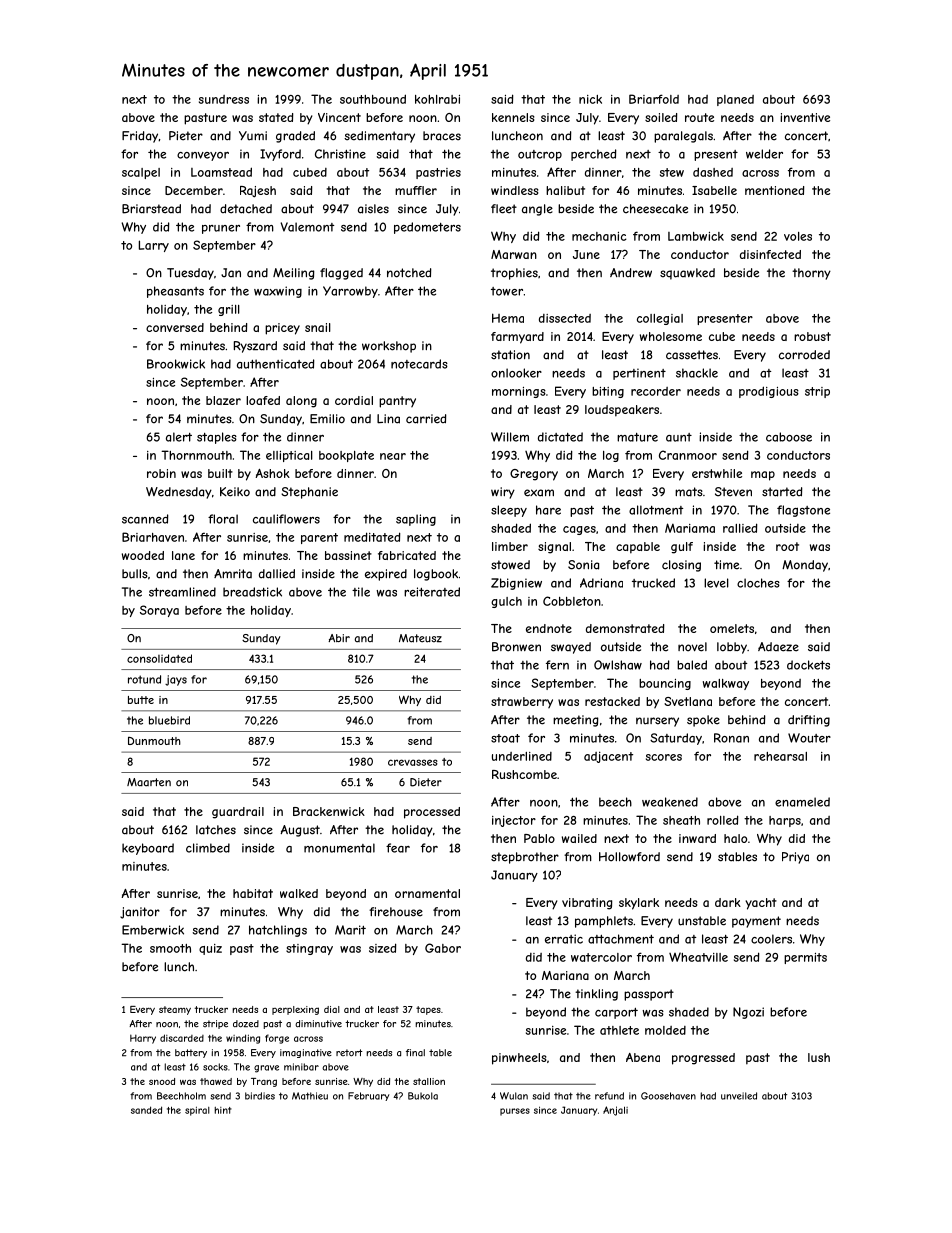 The image size is (952, 1233). Describe the element at coordinates (805, 117) in the screenshot. I see `inventive` at that location.
